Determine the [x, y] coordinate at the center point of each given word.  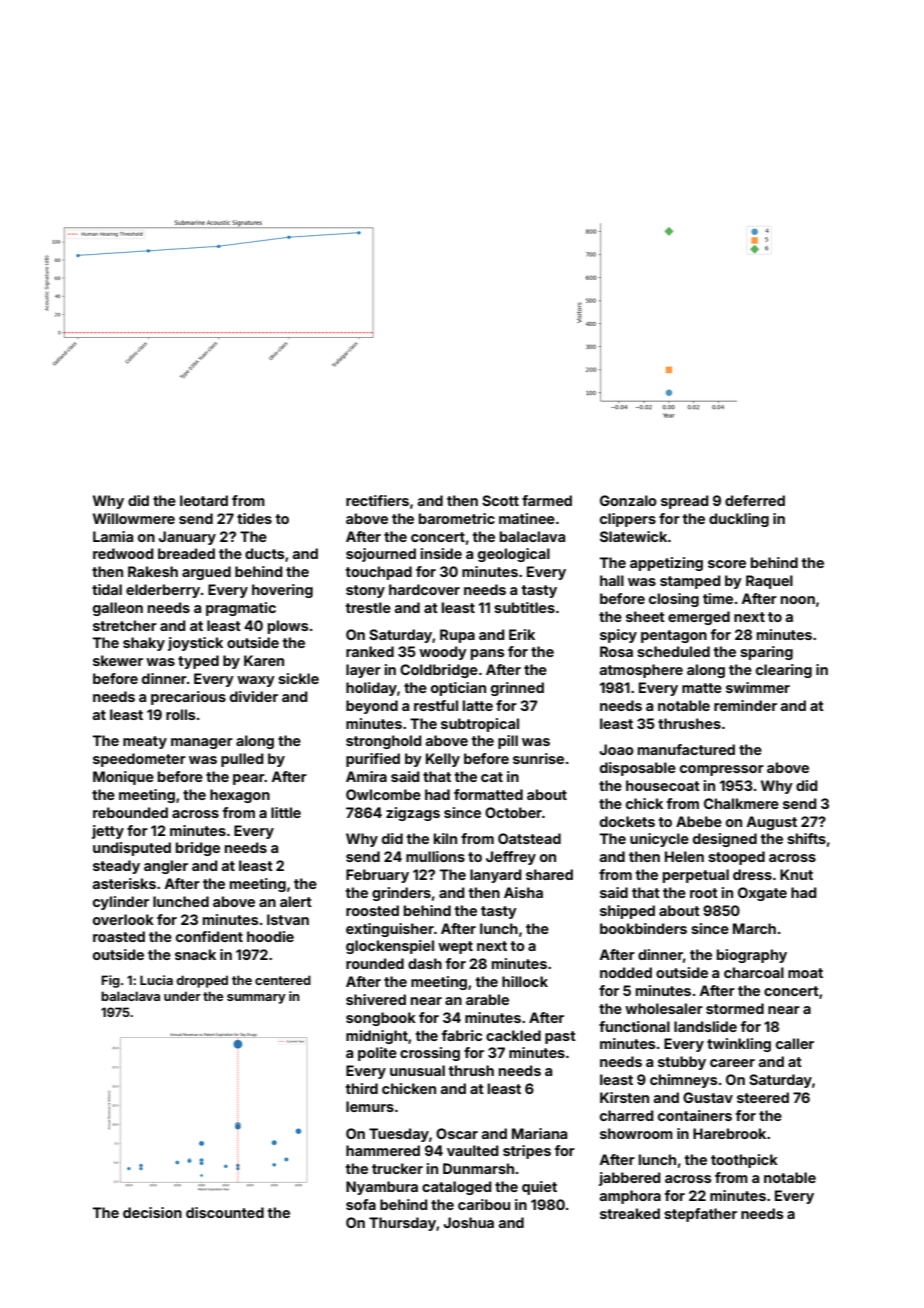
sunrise [538, 758]
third [362, 1088]
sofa [361, 1204]
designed [725, 840]
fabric [462, 1035]
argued [206, 573]
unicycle [659, 840]
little [286, 812]
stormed [735, 1008]
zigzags [413, 814]
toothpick [744, 1161]
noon [798, 600]
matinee [527, 518]
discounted [225, 1212]
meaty [145, 742]
